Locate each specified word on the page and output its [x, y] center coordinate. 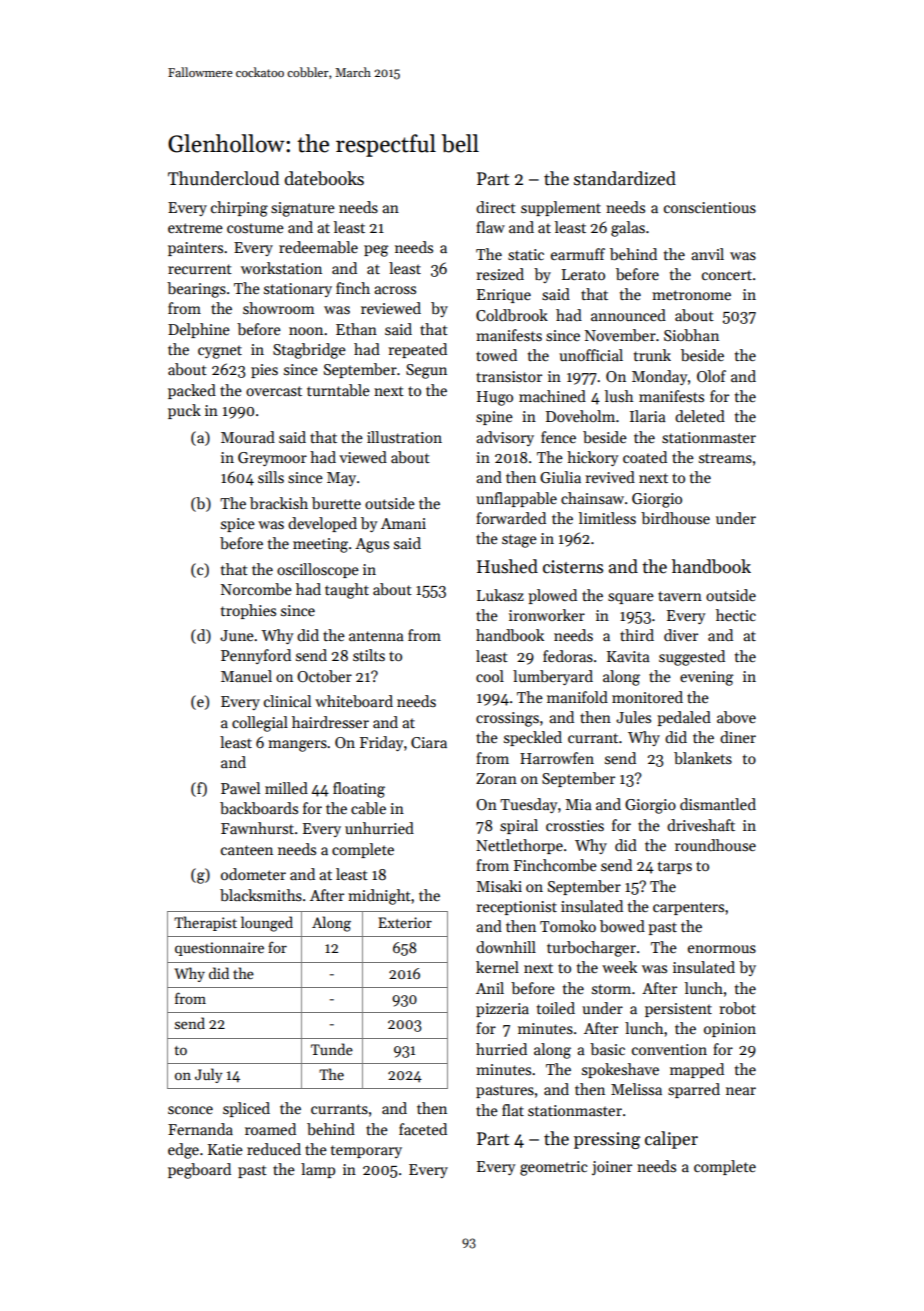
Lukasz [500, 595]
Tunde [332, 1049]
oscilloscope [318, 570]
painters [195, 249]
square [631, 598]
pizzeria [502, 1010]
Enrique [504, 296]
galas [628, 229]
